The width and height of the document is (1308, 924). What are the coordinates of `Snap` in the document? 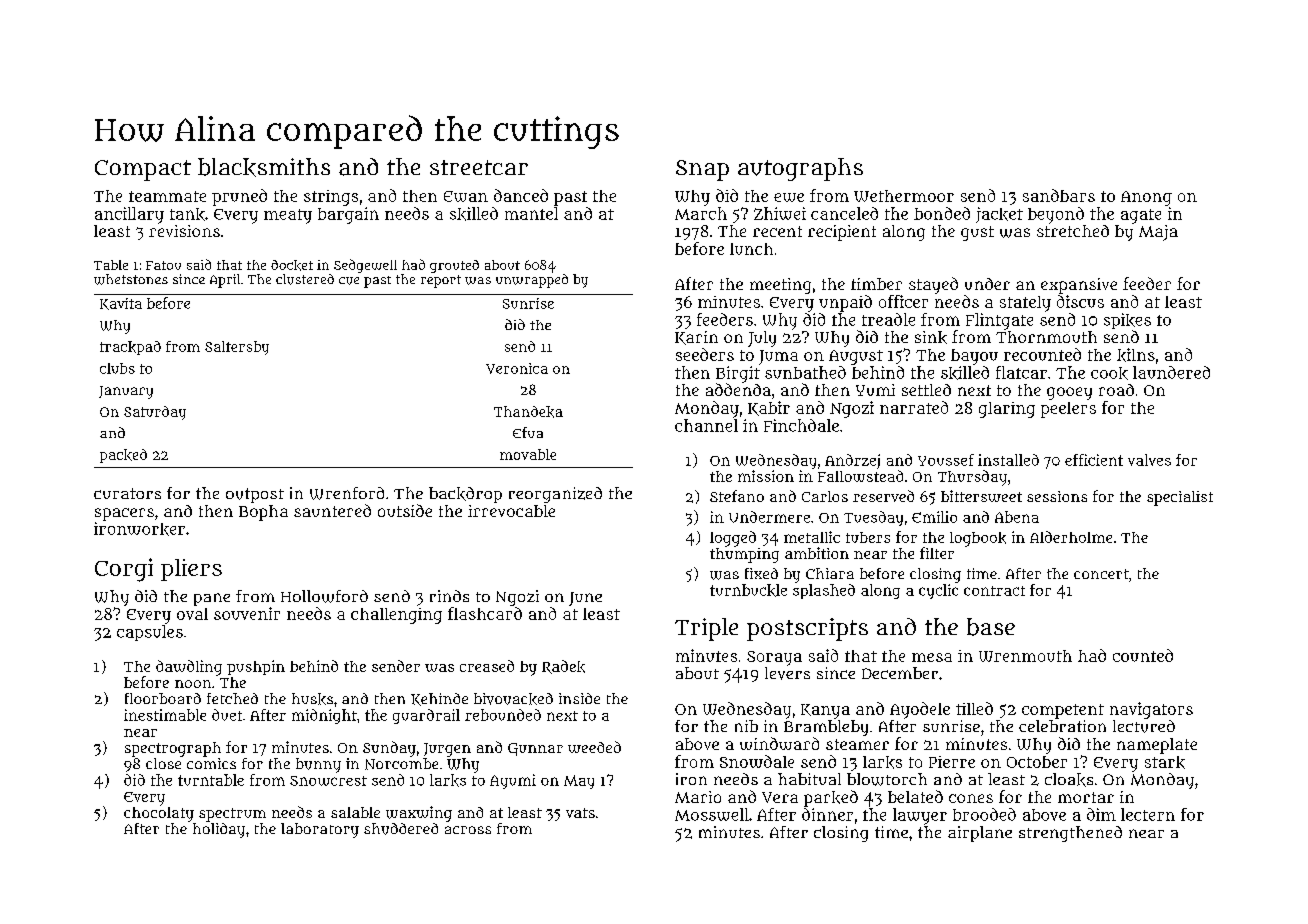 It's located at (702, 170).
